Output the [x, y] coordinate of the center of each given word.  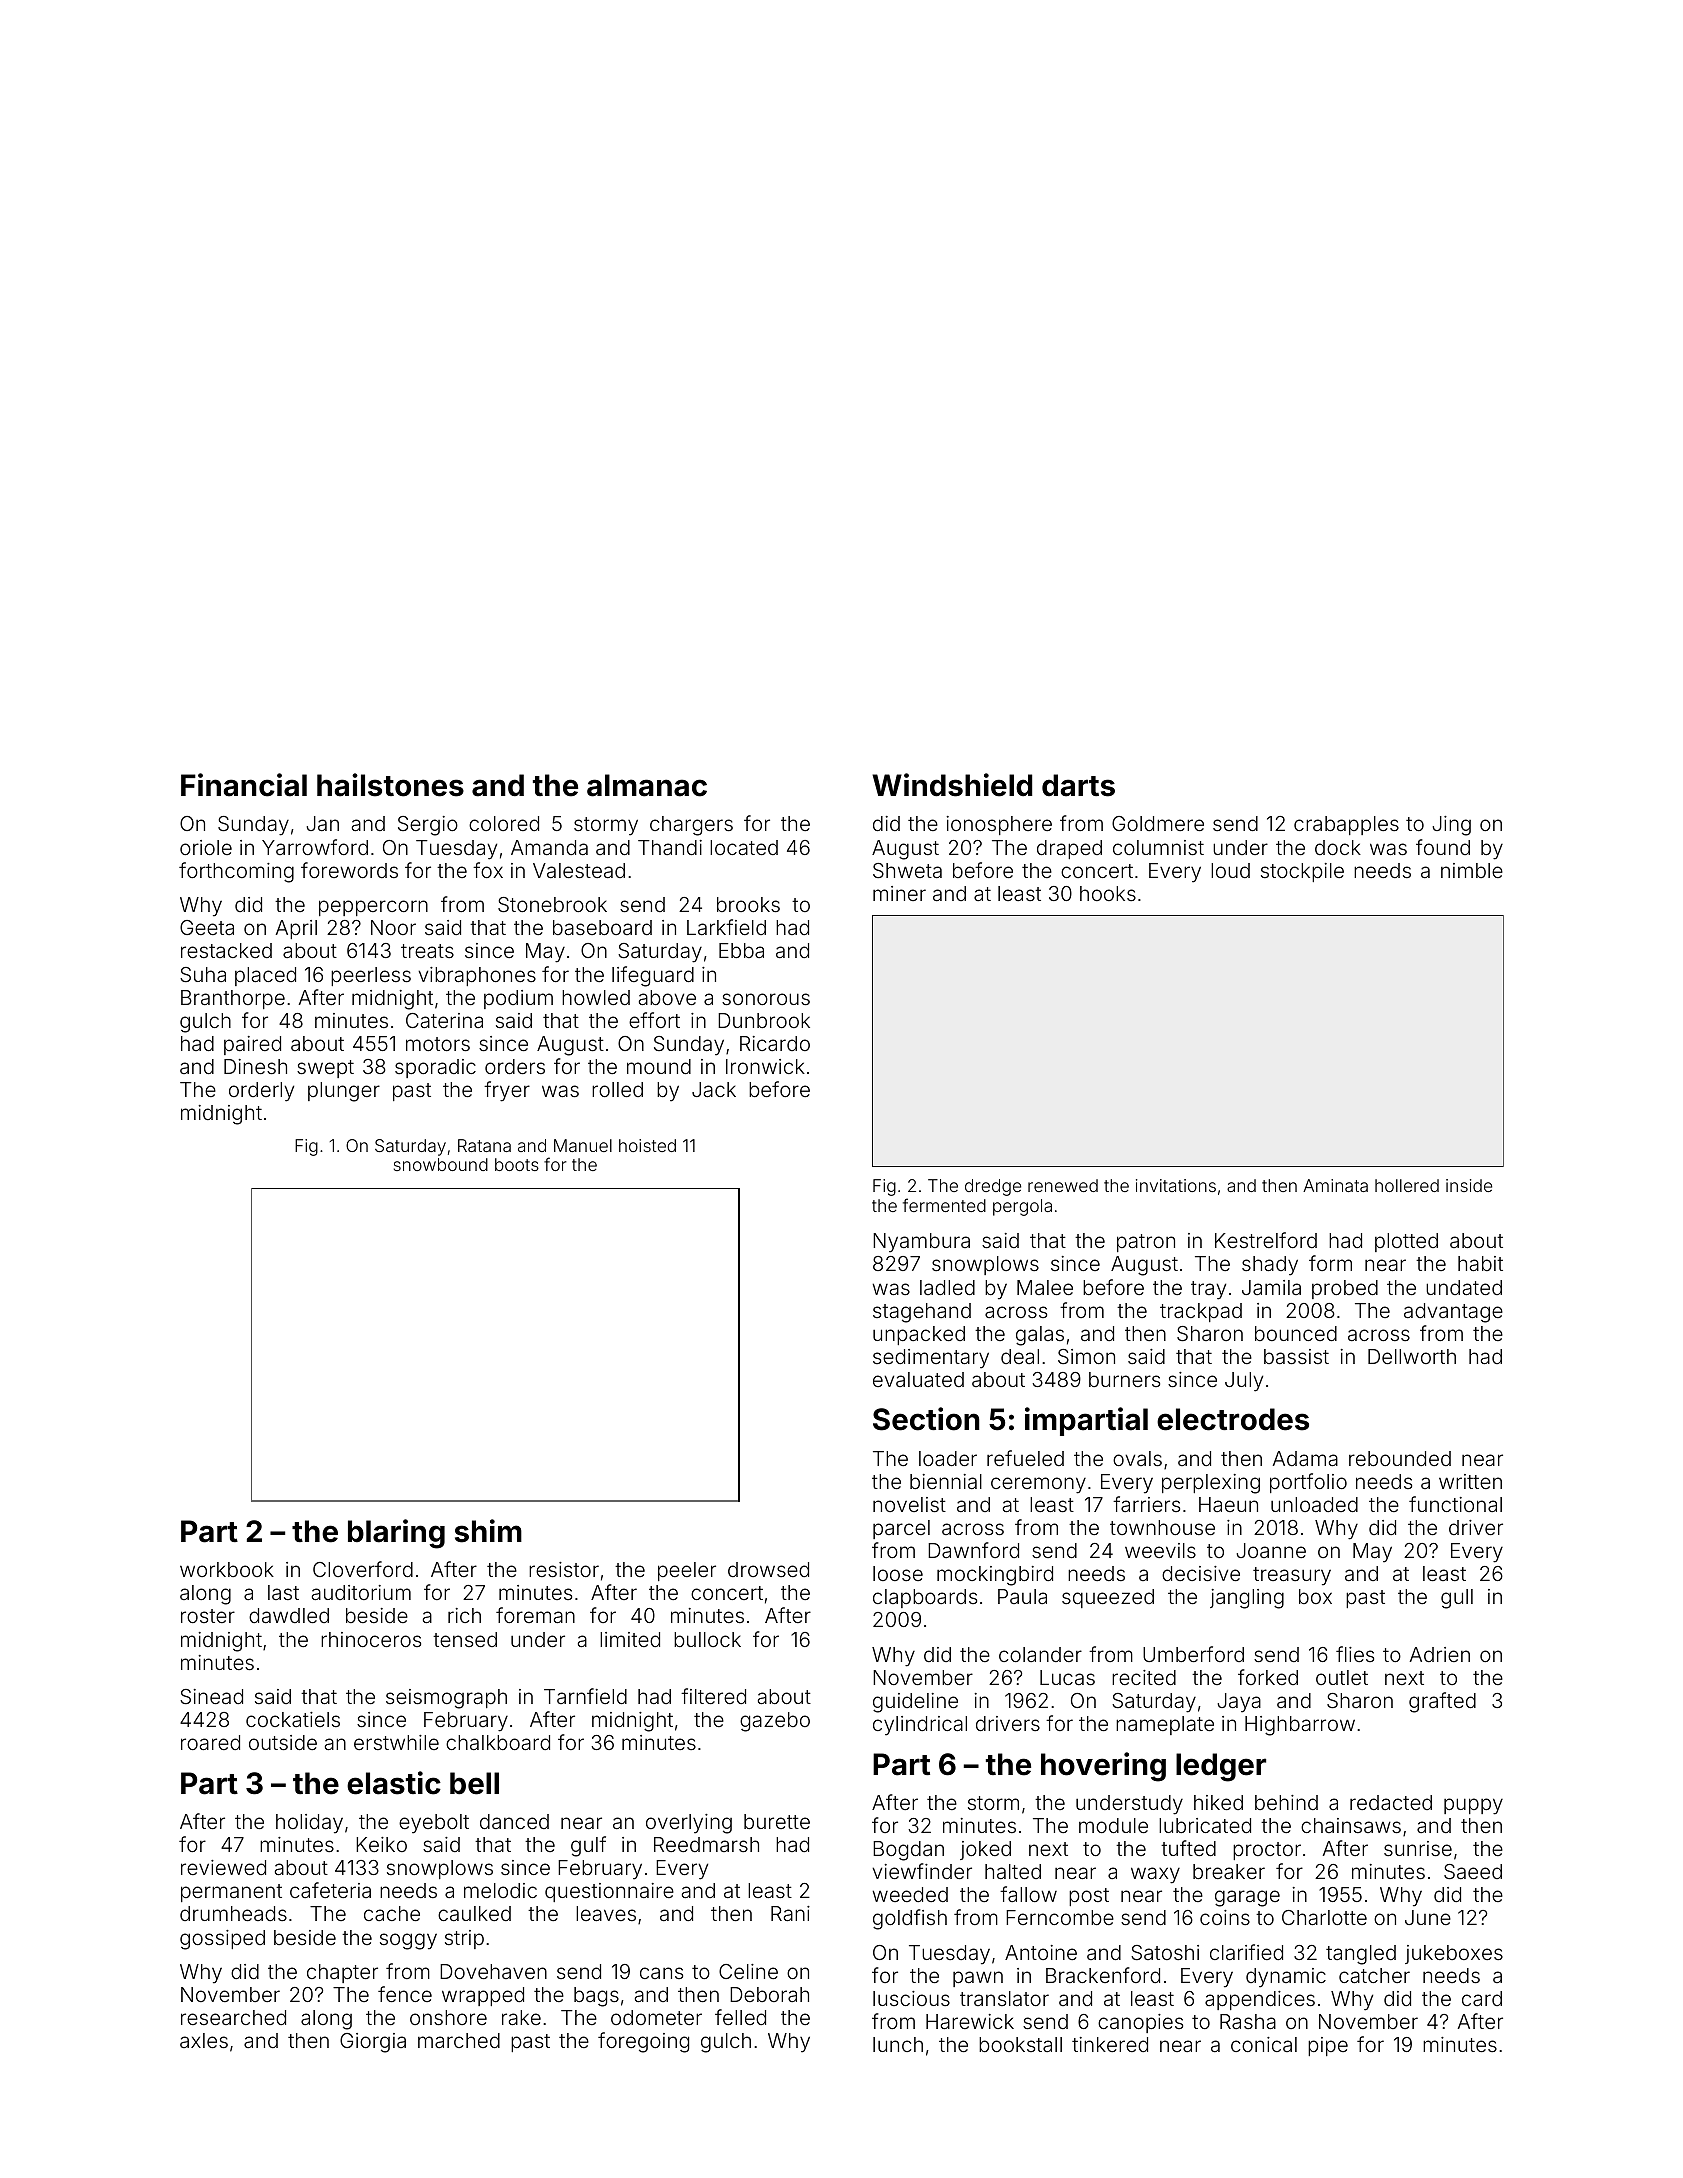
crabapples [1346, 825]
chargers [691, 826]
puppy [1473, 1806]
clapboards [925, 1598]
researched [233, 2017]
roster [208, 1616]
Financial [244, 785]
